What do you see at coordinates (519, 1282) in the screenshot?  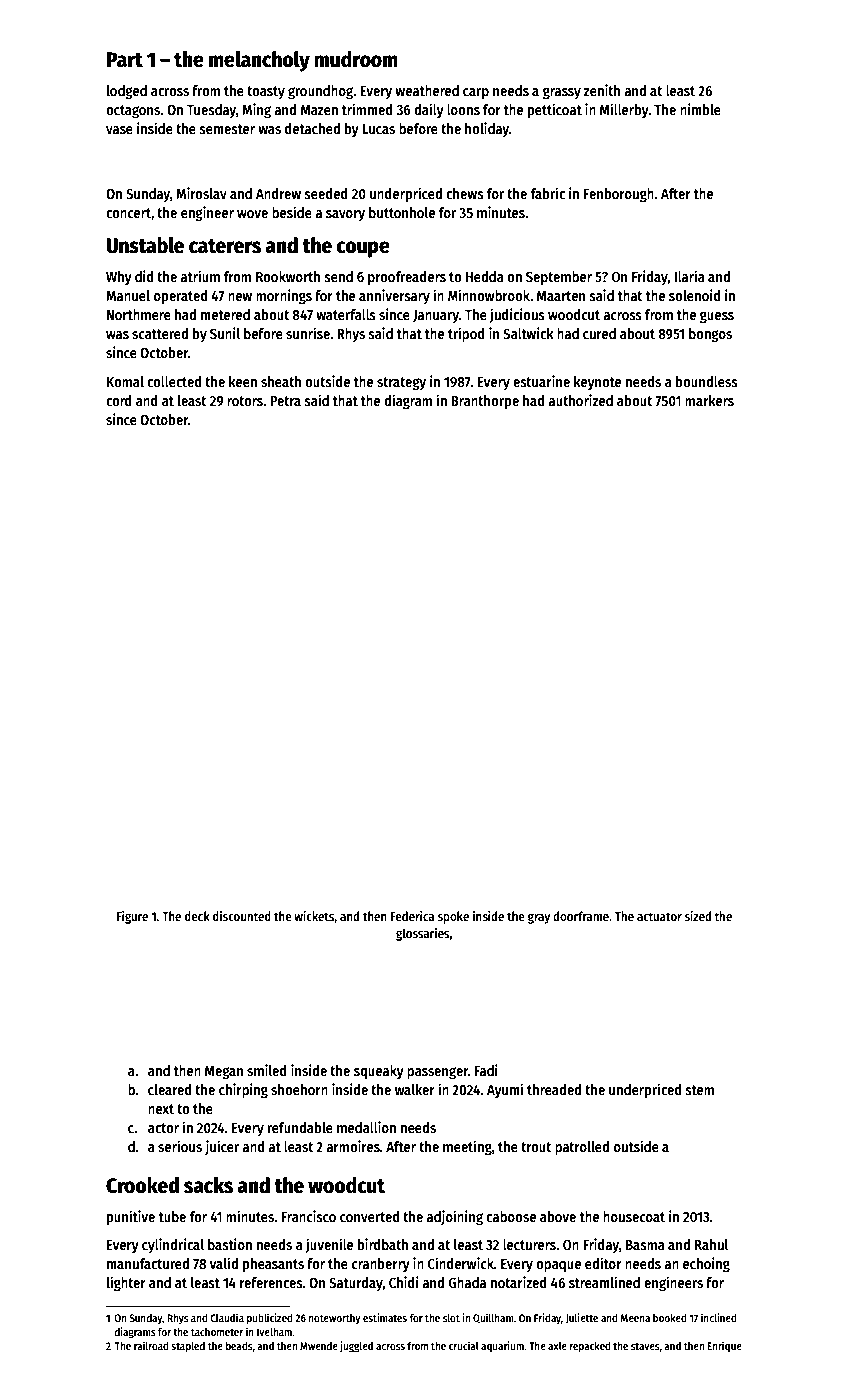 I see `notarized` at bounding box center [519, 1282].
